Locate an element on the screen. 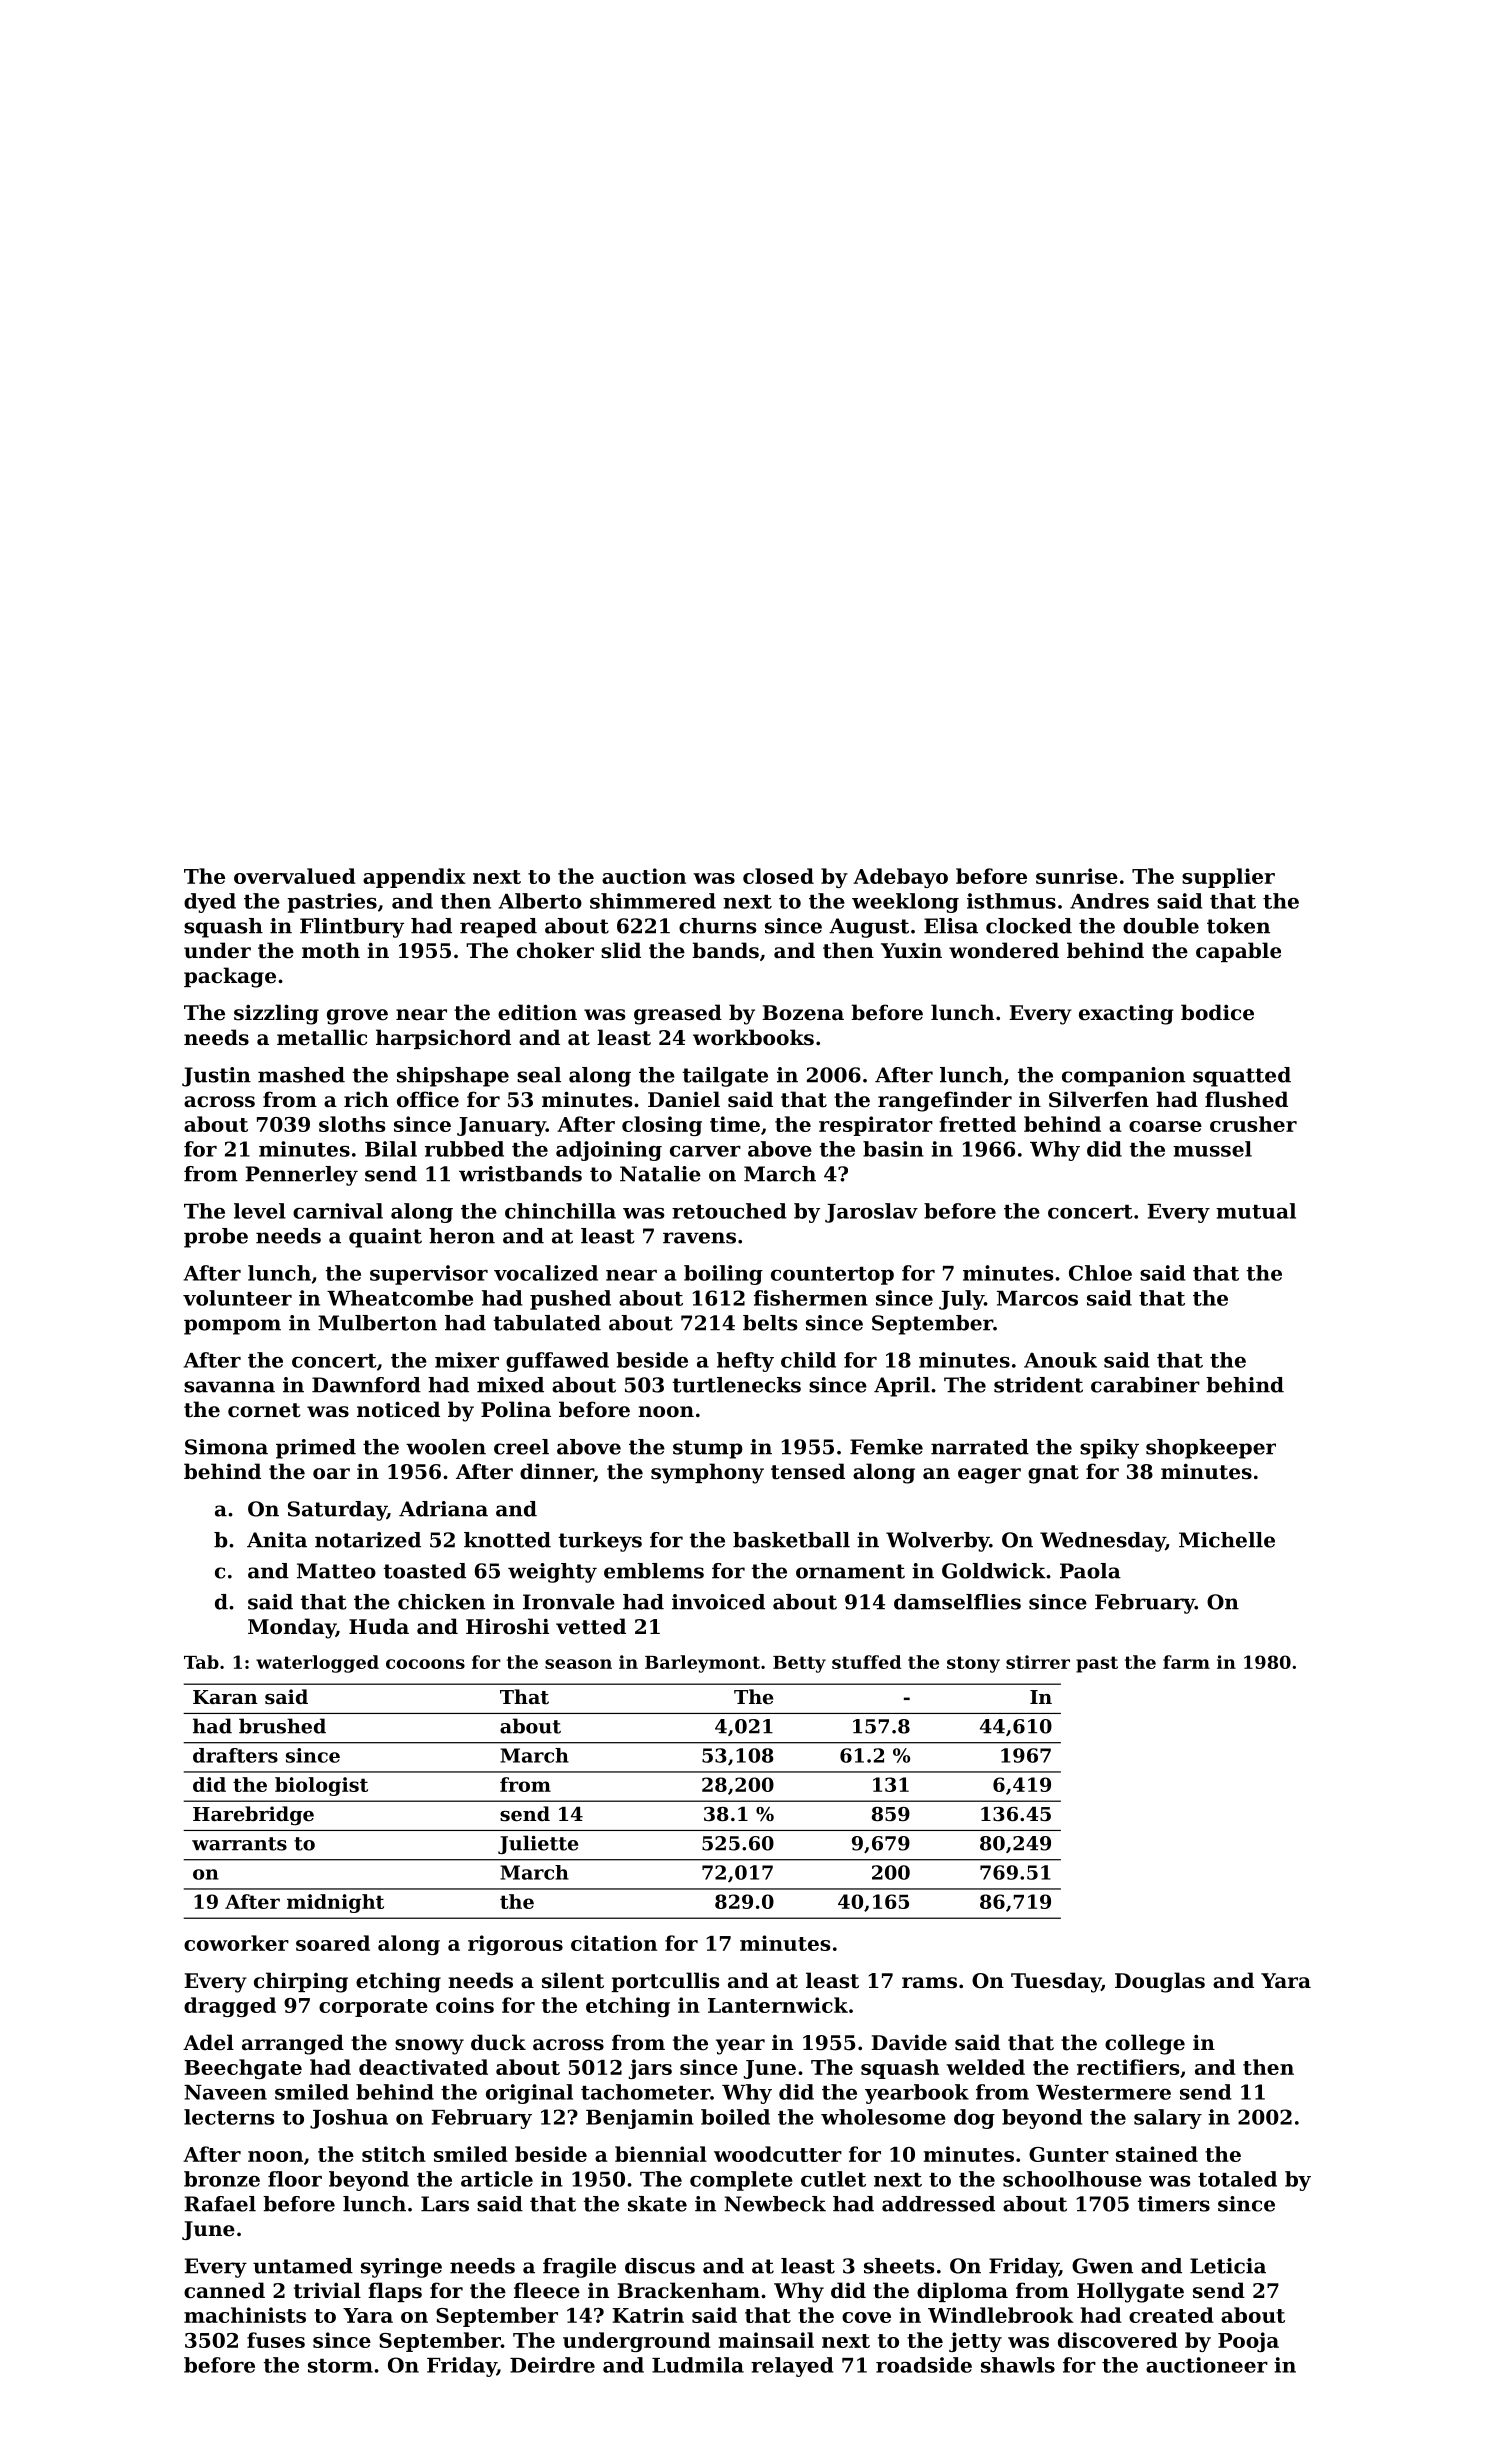 Image resolution: width=1496 pixels, height=2464 pixels. Simona is located at coordinates (226, 1447).
